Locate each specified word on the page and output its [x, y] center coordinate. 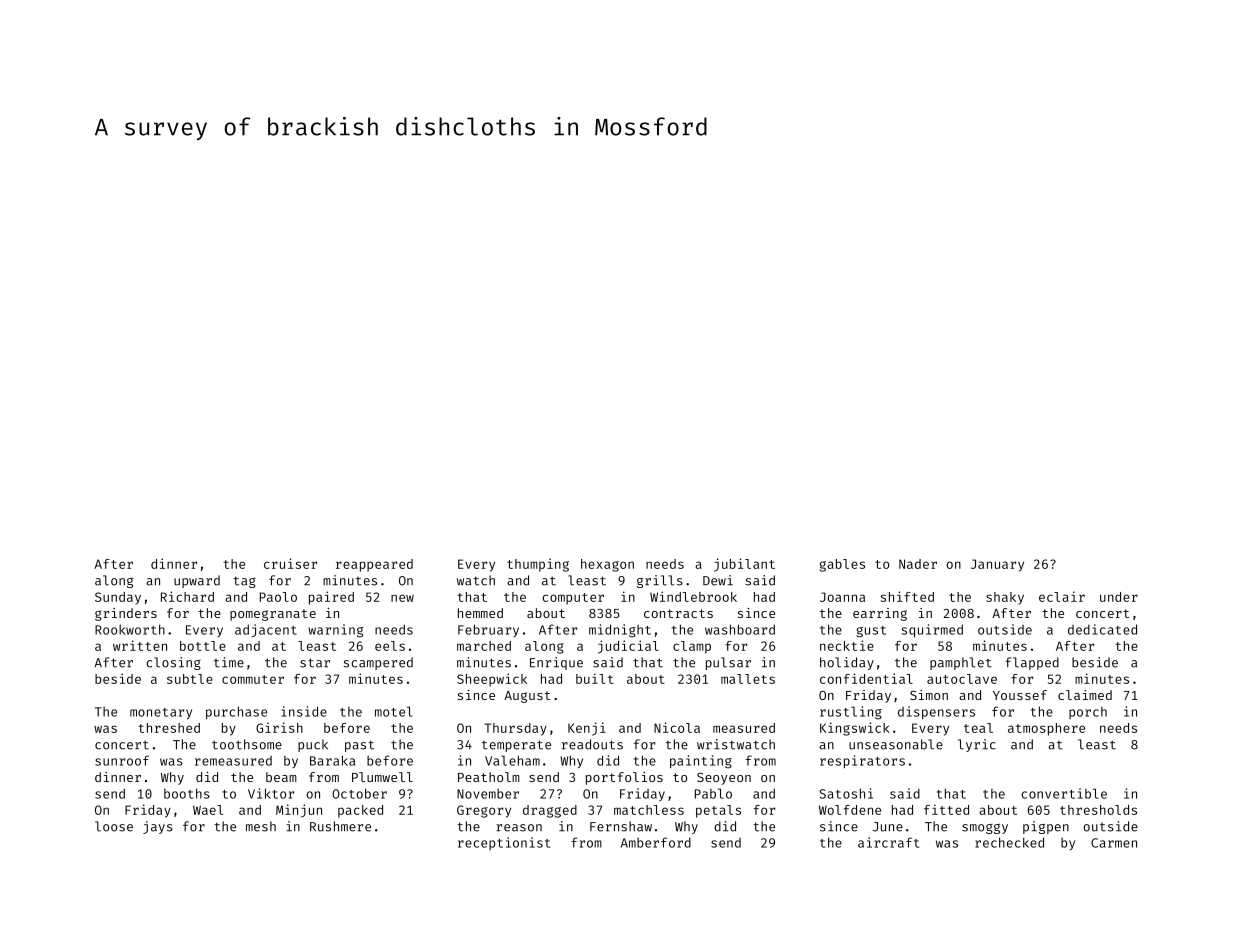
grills [660, 581]
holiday [847, 663]
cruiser [290, 563]
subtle [190, 679]
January [997, 565]
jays [158, 827]
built [595, 678]
